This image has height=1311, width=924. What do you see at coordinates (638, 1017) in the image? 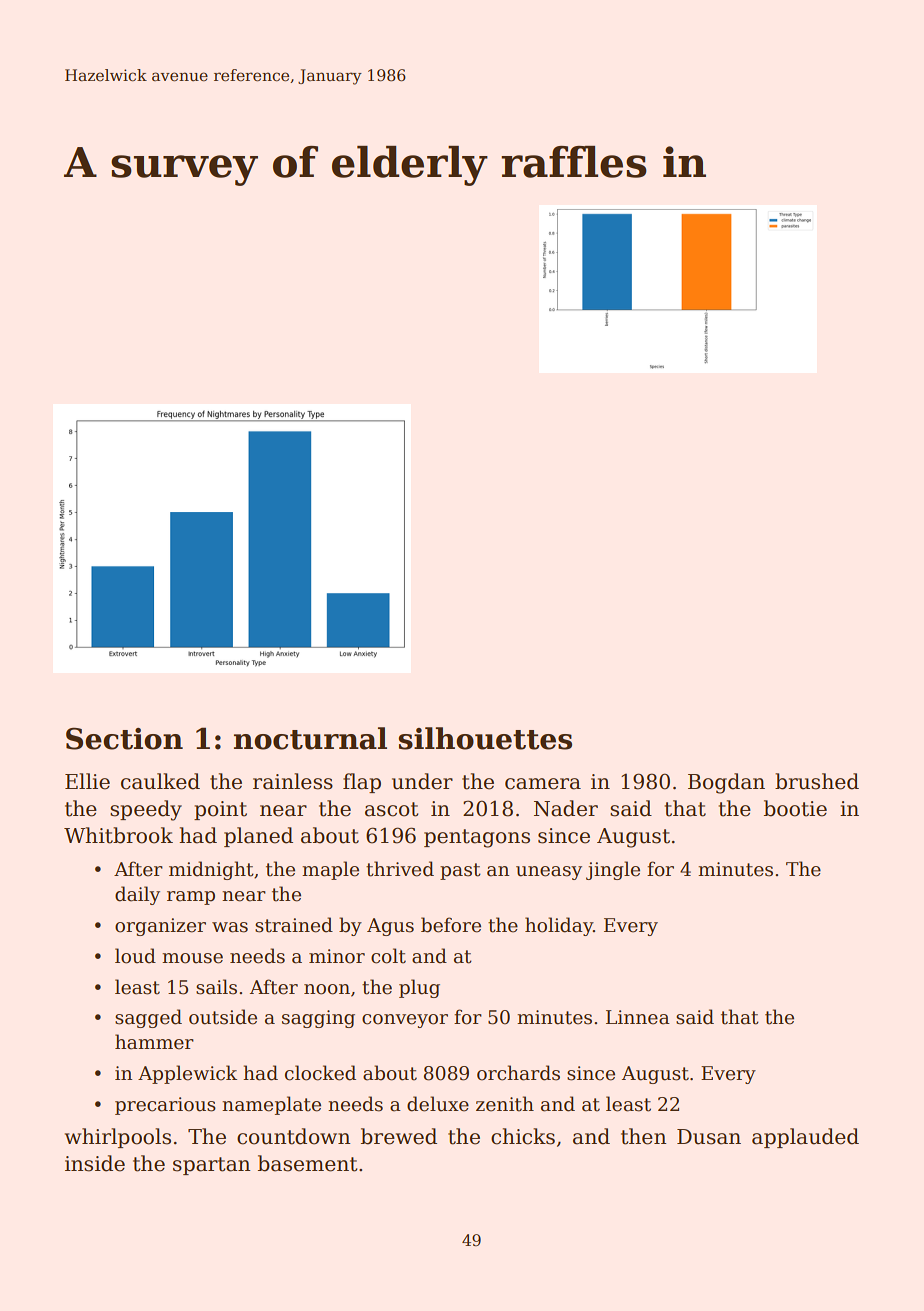
I see `Linnea` at bounding box center [638, 1017].
